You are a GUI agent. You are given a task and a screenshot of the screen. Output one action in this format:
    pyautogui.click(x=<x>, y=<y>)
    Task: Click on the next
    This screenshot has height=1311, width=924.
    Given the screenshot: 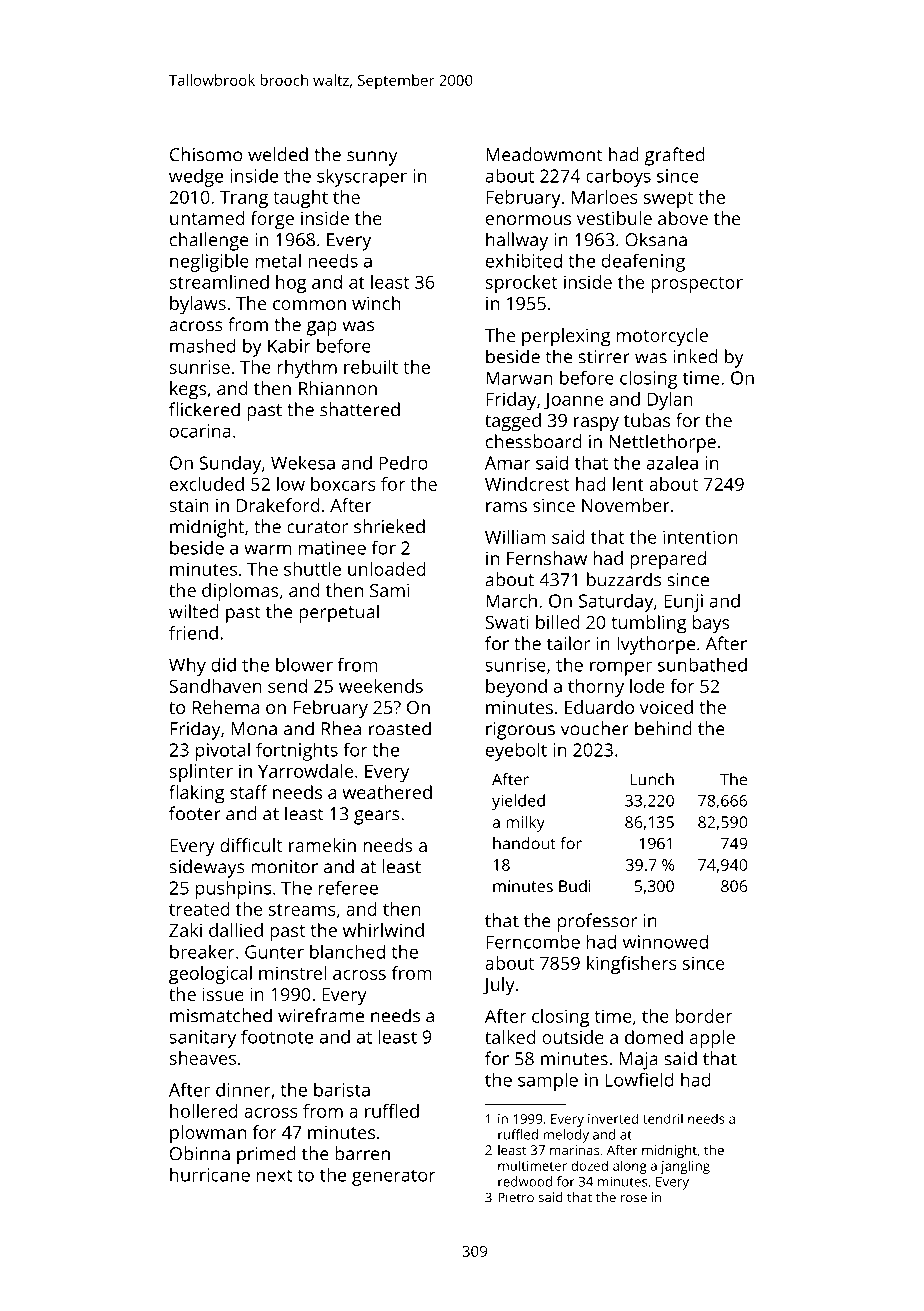 What is the action you would take?
    pyautogui.click(x=274, y=1175)
